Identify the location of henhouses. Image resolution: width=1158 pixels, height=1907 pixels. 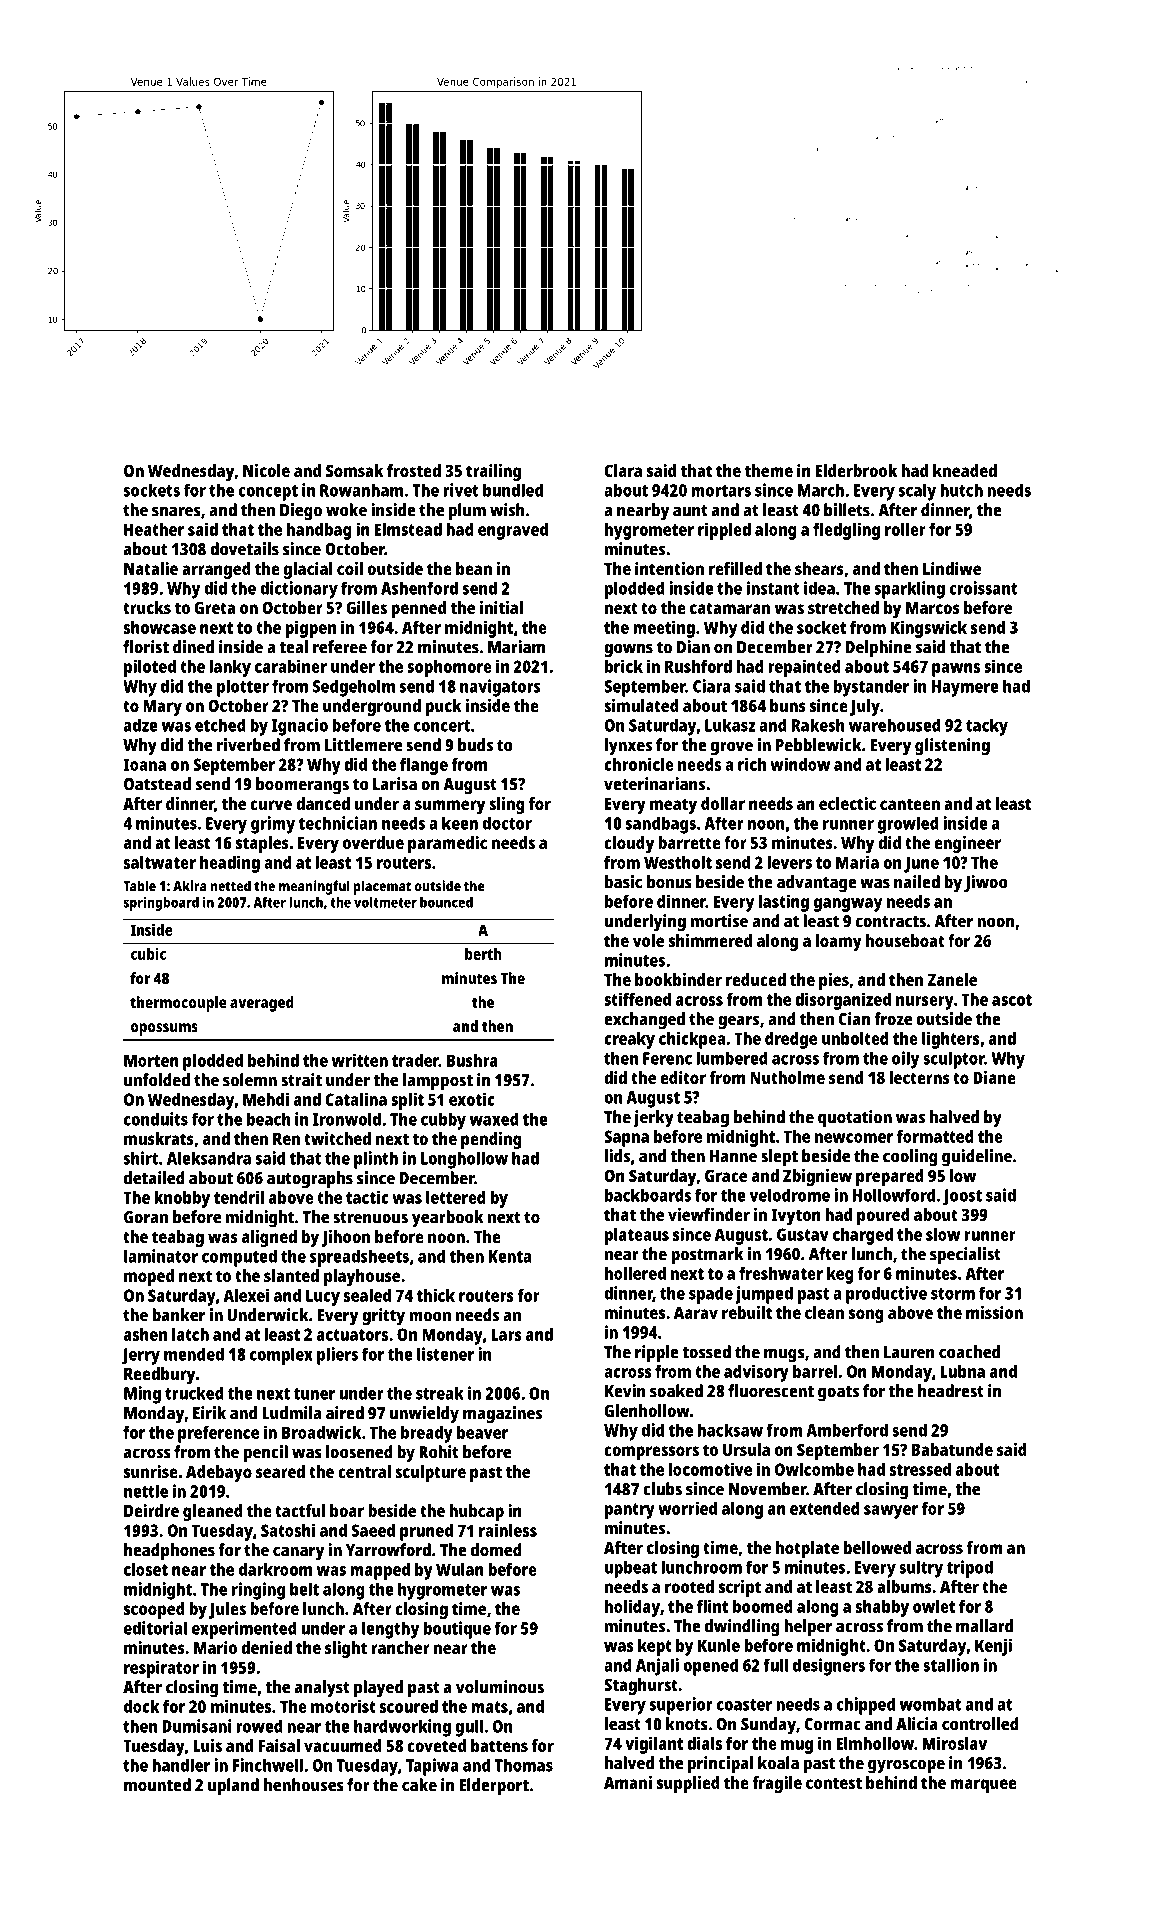
(304, 1785).
